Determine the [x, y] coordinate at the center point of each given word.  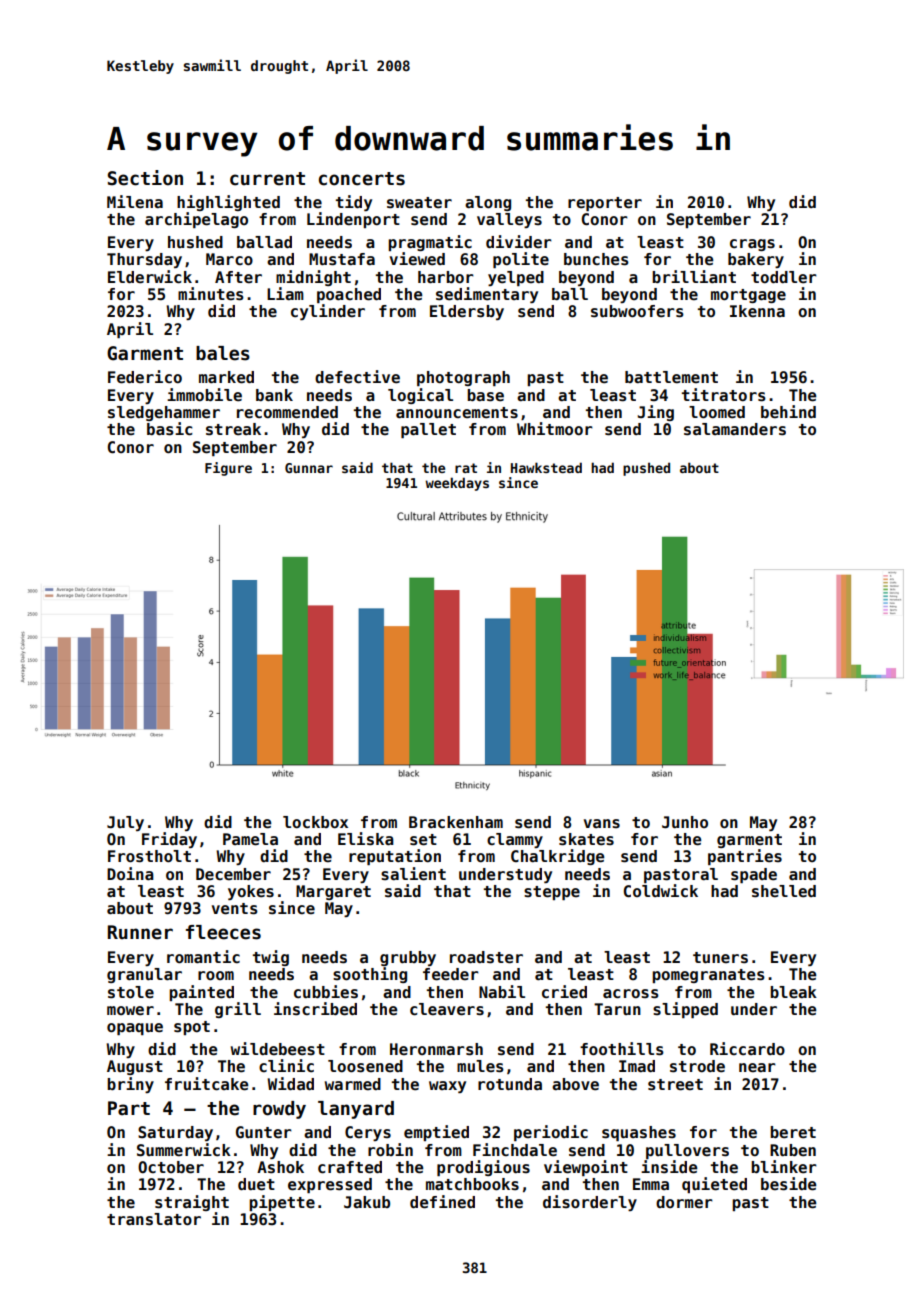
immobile [204, 395]
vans [602, 823]
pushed [646, 469]
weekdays [457, 484]
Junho [685, 822]
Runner [140, 932]
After [238, 277]
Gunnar [309, 468]
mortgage [748, 296]
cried [564, 992]
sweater [419, 203]
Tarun [617, 1009]
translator [154, 1219]
